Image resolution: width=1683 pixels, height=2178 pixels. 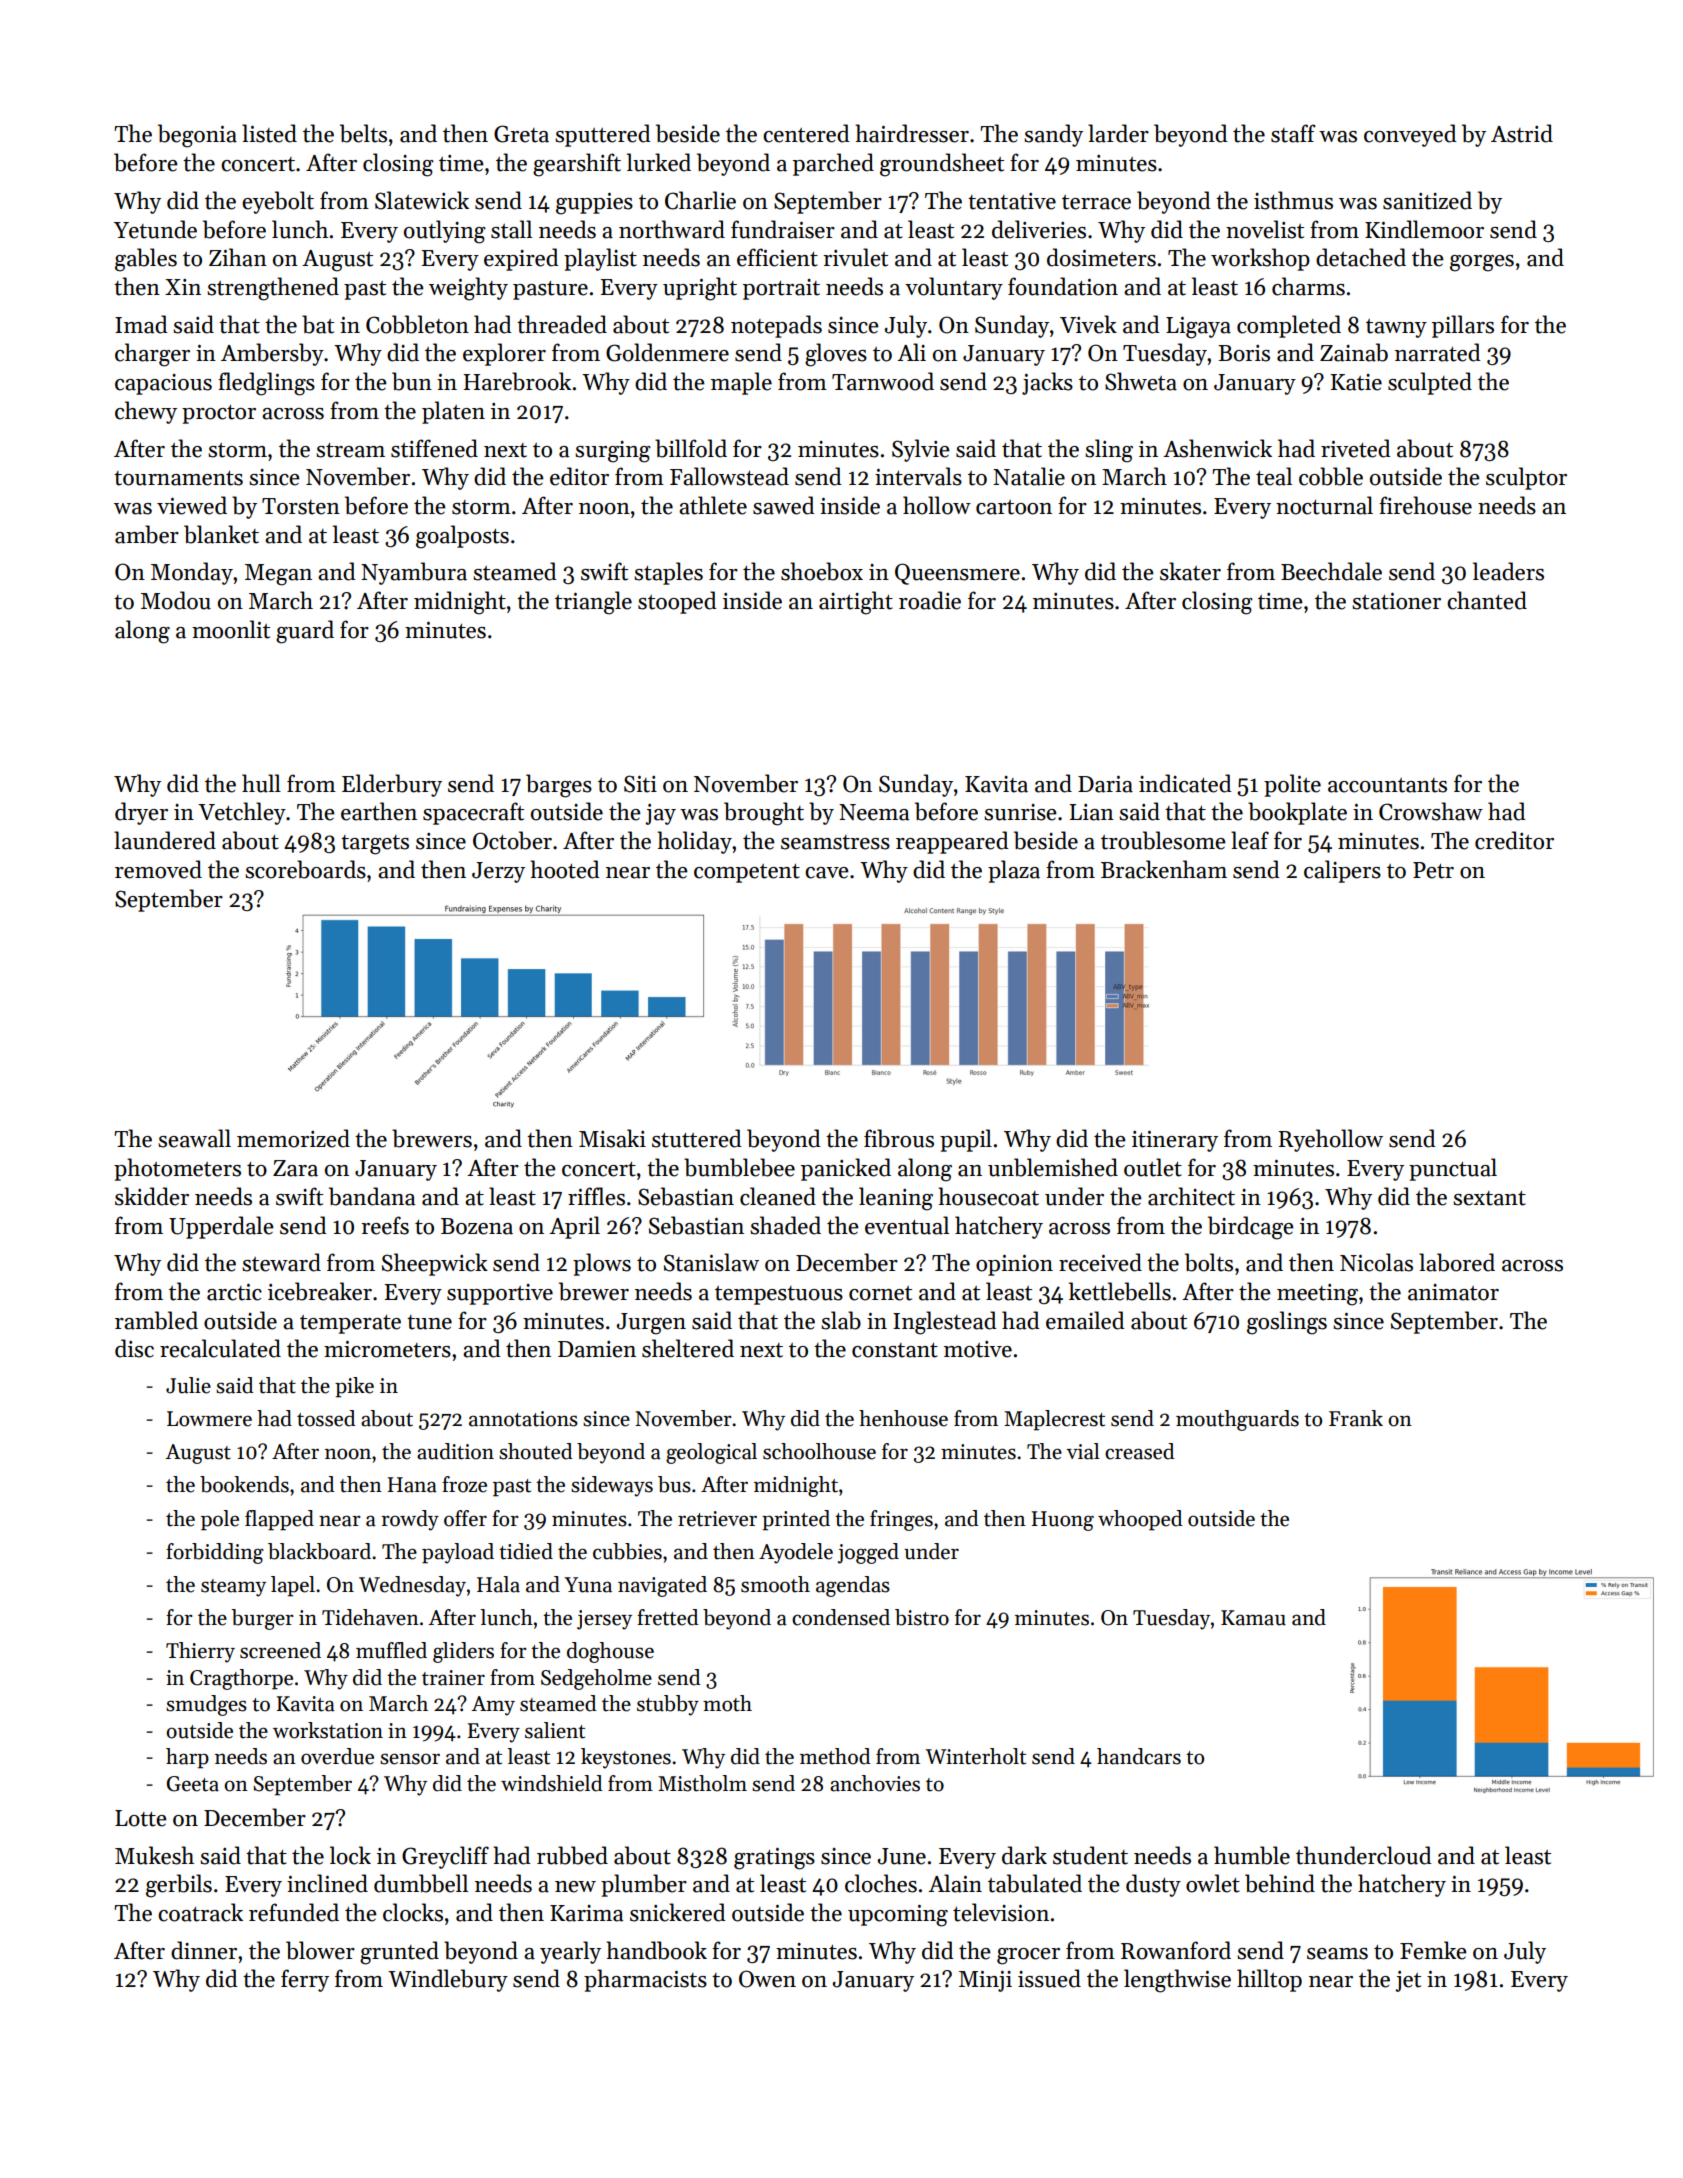 What do you see at coordinates (1175, 1141) in the document?
I see `itinerary` at bounding box center [1175, 1141].
